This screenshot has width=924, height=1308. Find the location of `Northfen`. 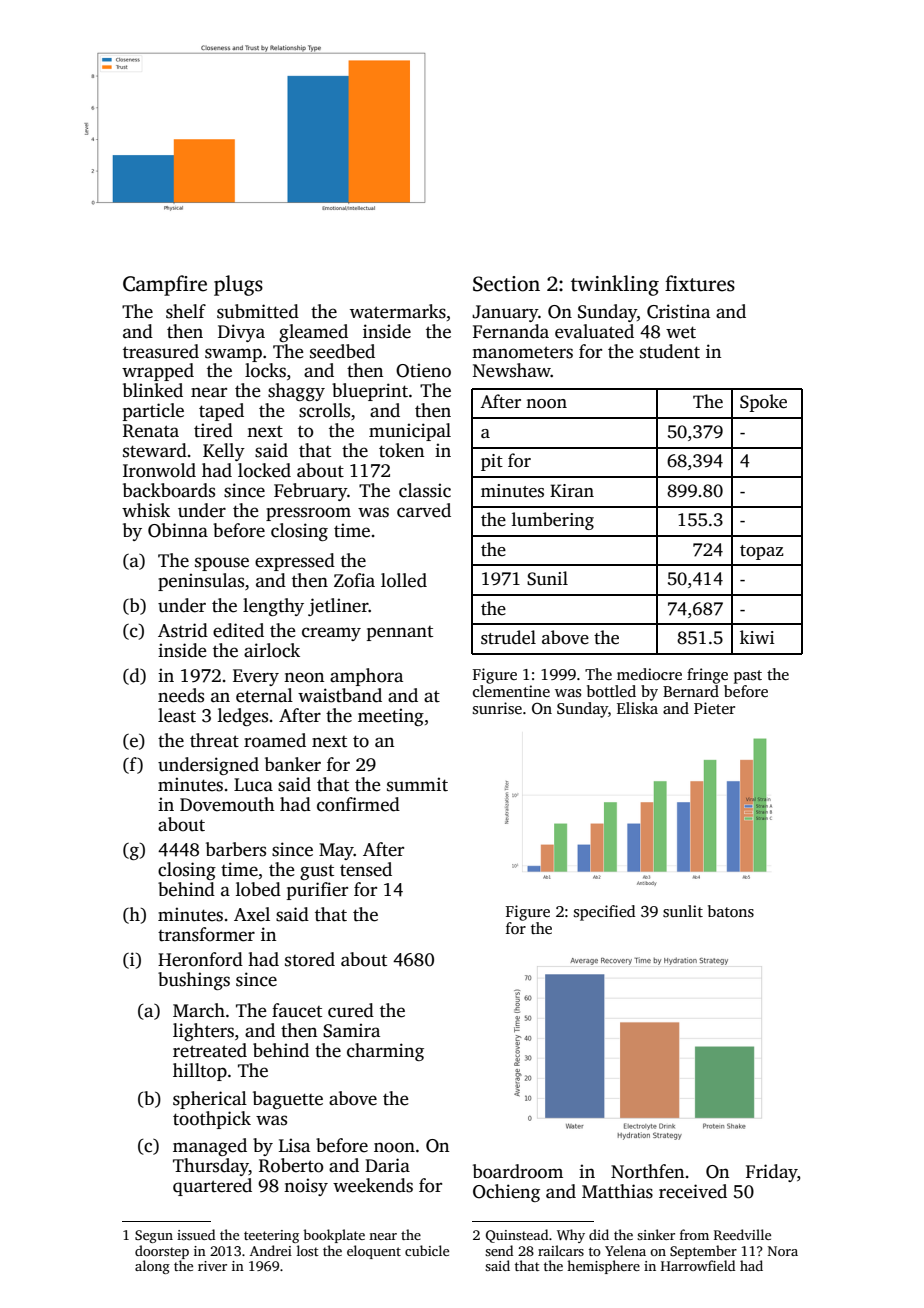

Northfen is located at coordinates (647, 1171).
